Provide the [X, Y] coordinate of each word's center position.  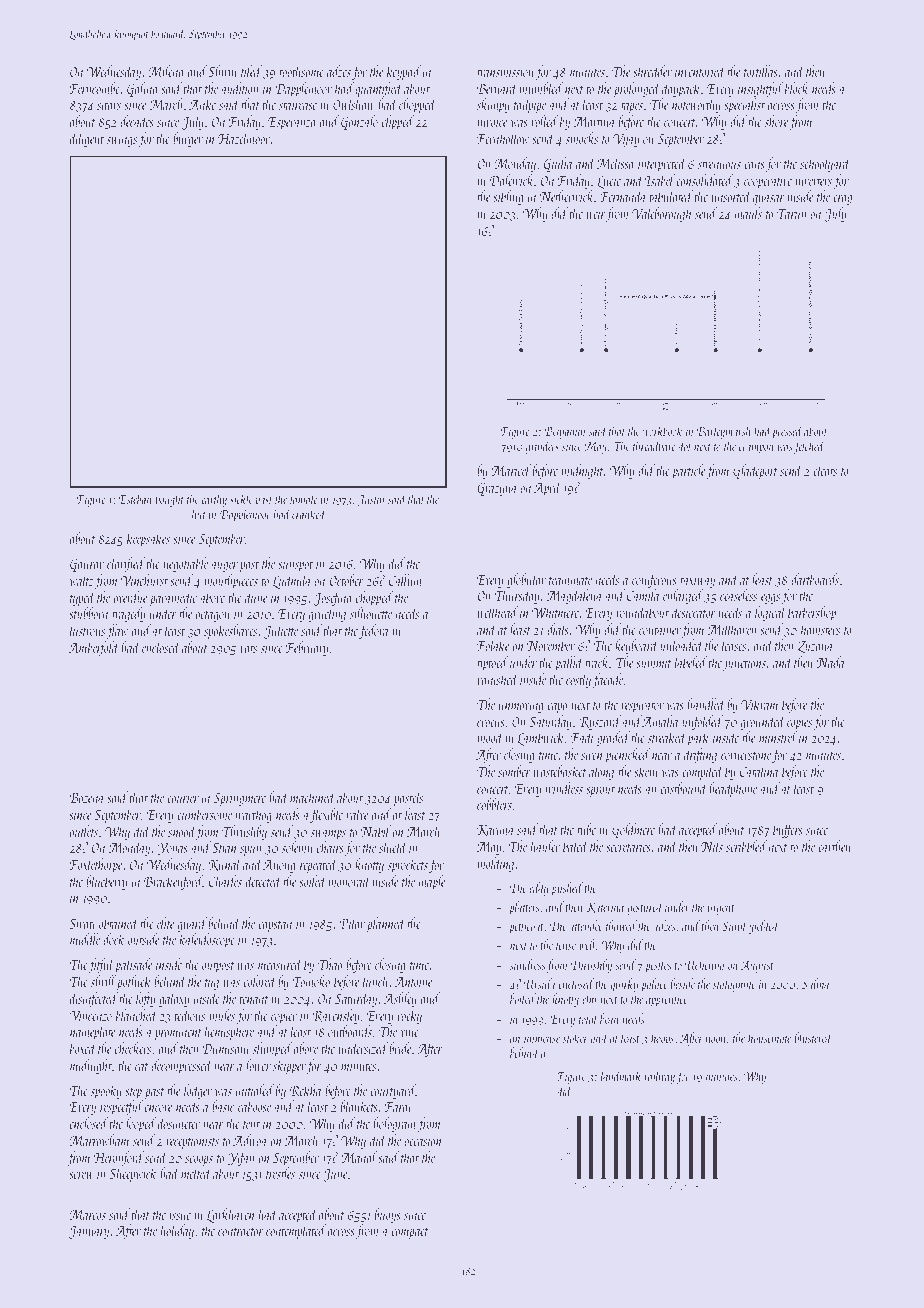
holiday [177, 1231]
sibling [508, 197]
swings [122, 140]
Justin [371, 501]
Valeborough [661, 214]
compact [410, 1233]
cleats [825, 470]
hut [199, 513]
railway [660, 1077]
